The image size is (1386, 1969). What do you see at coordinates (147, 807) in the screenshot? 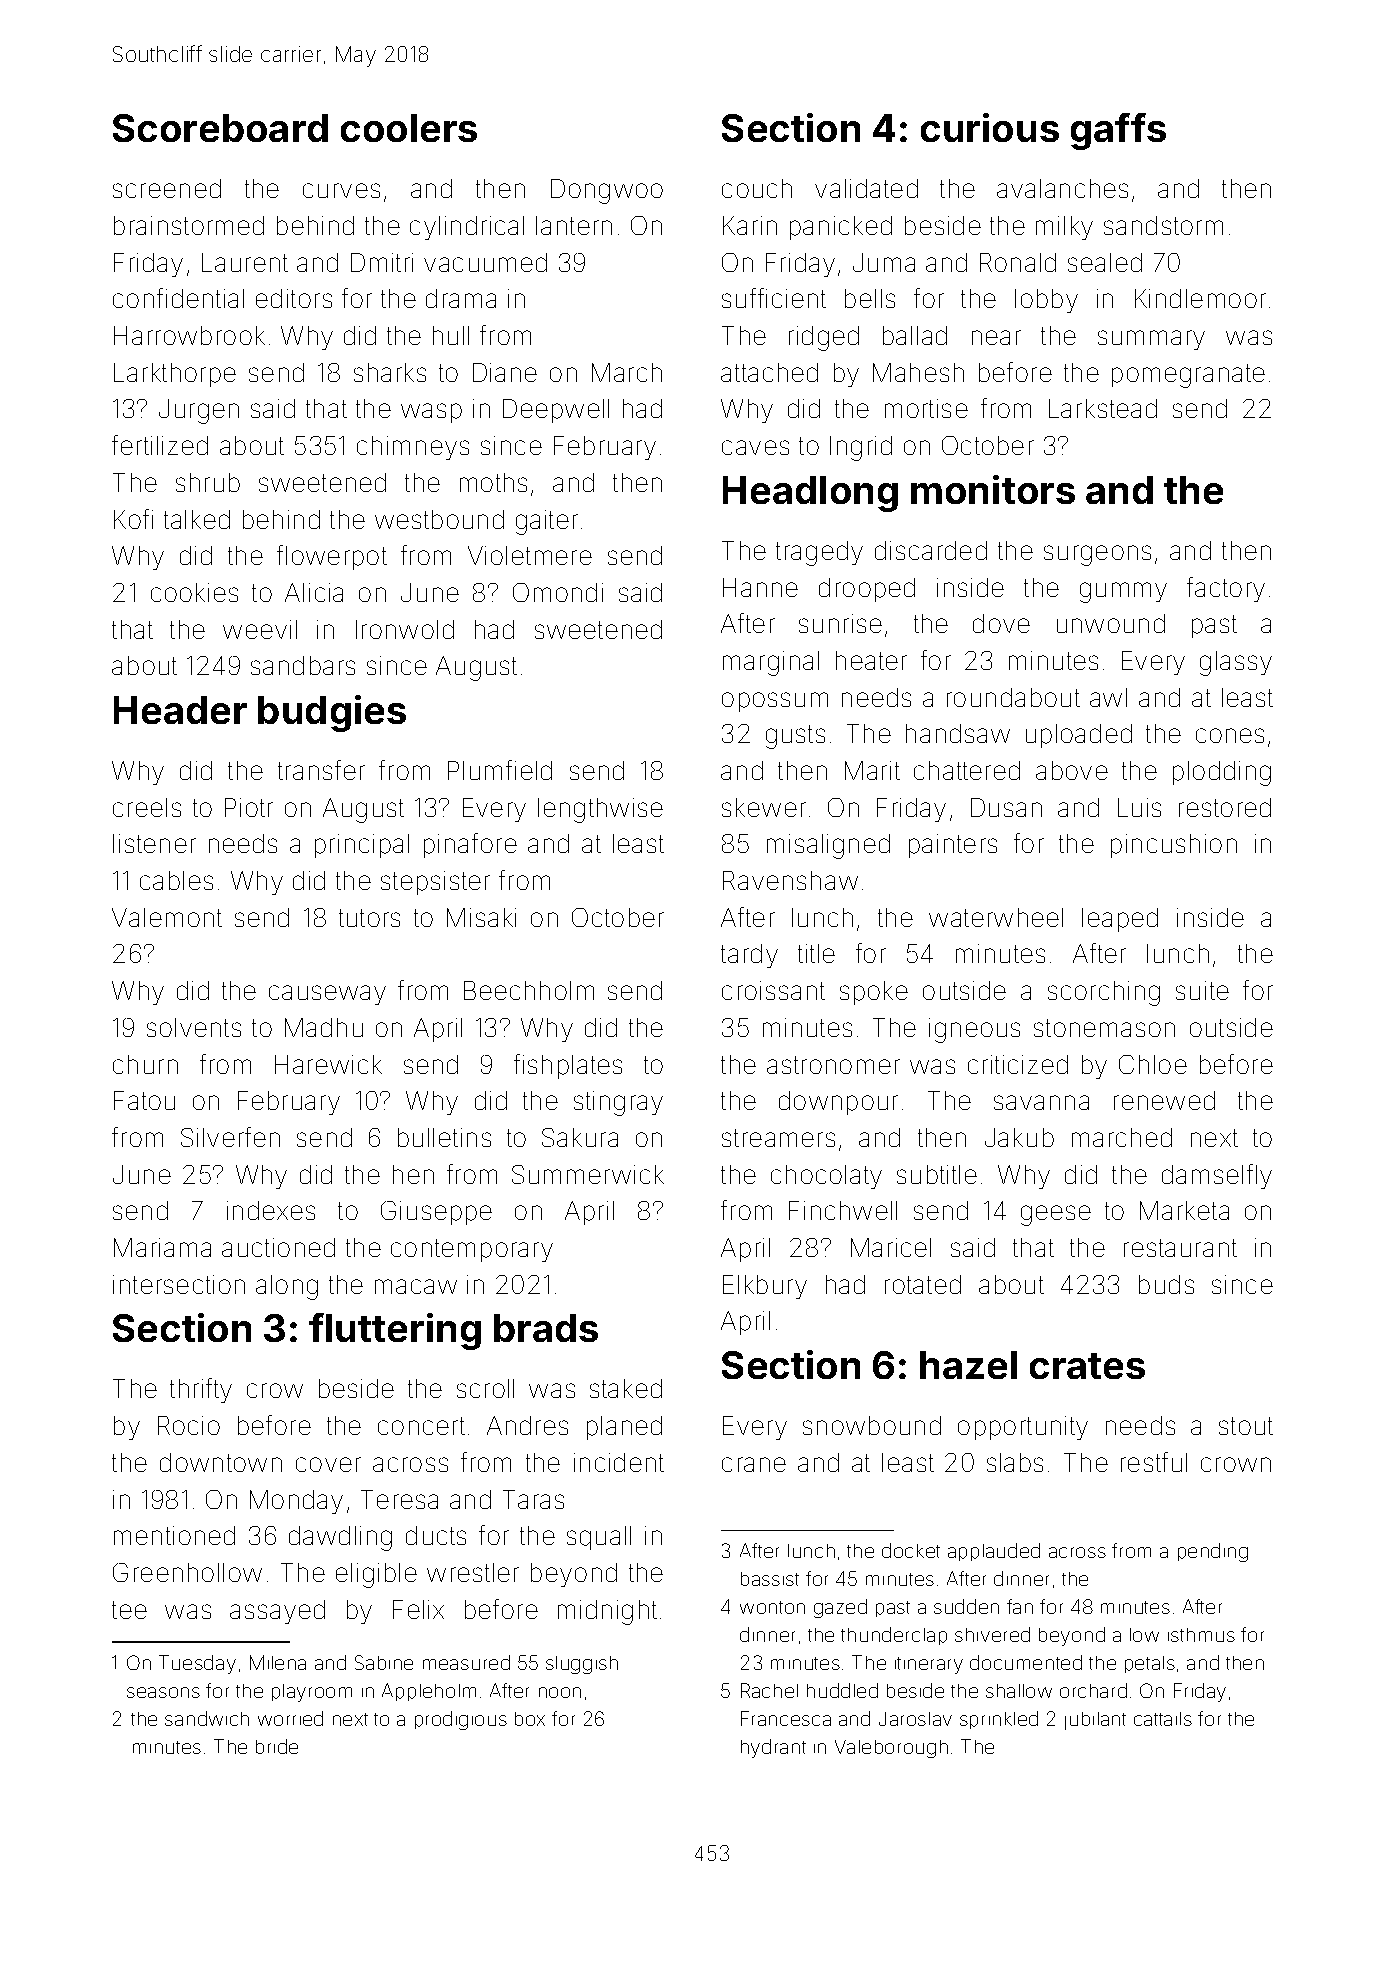
I see `creels` at bounding box center [147, 807].
